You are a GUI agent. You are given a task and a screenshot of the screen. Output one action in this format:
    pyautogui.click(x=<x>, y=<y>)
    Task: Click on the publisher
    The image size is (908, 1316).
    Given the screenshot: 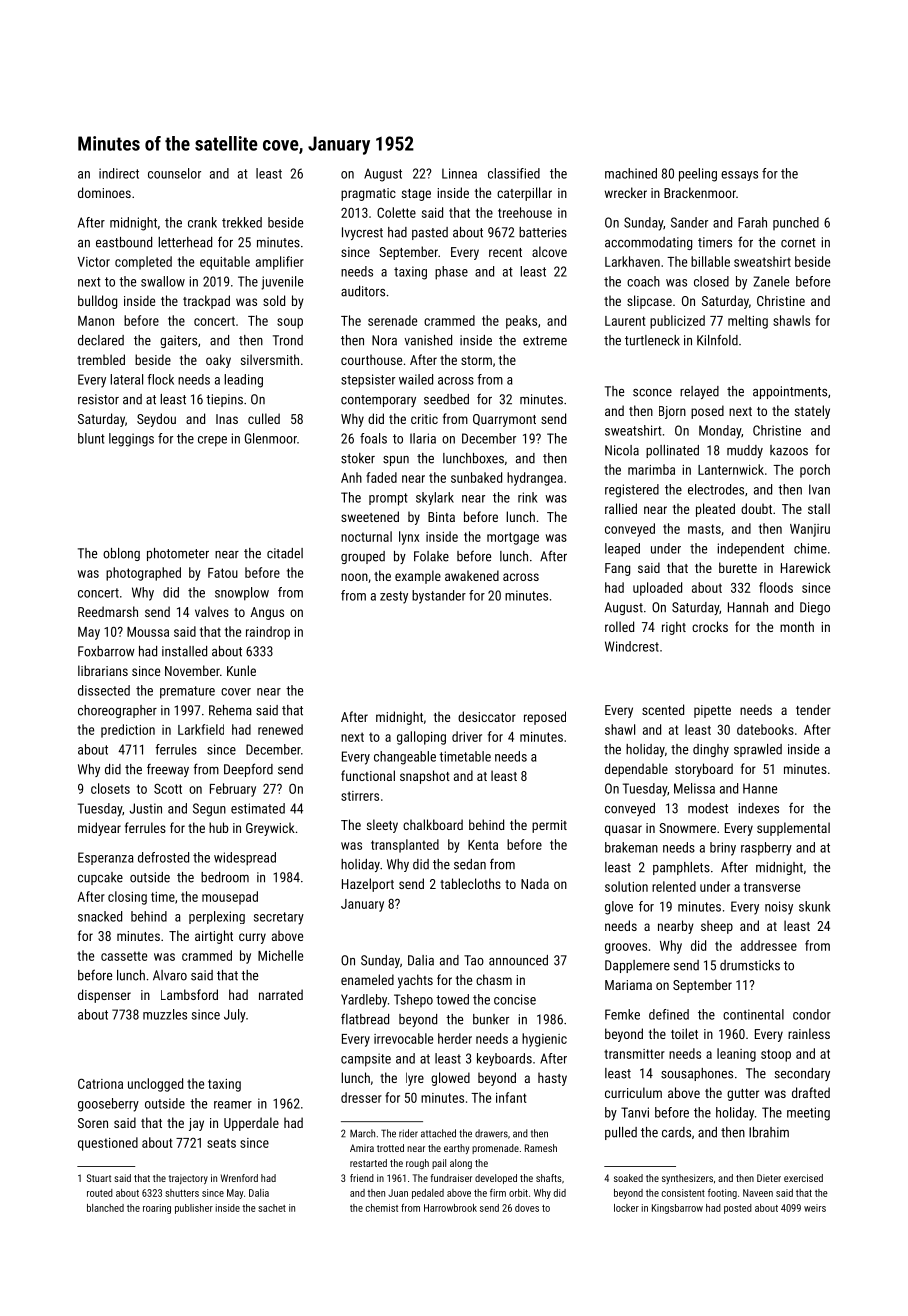 What is the action you would take?
    pyautogui.click(x=194, y=1209)
